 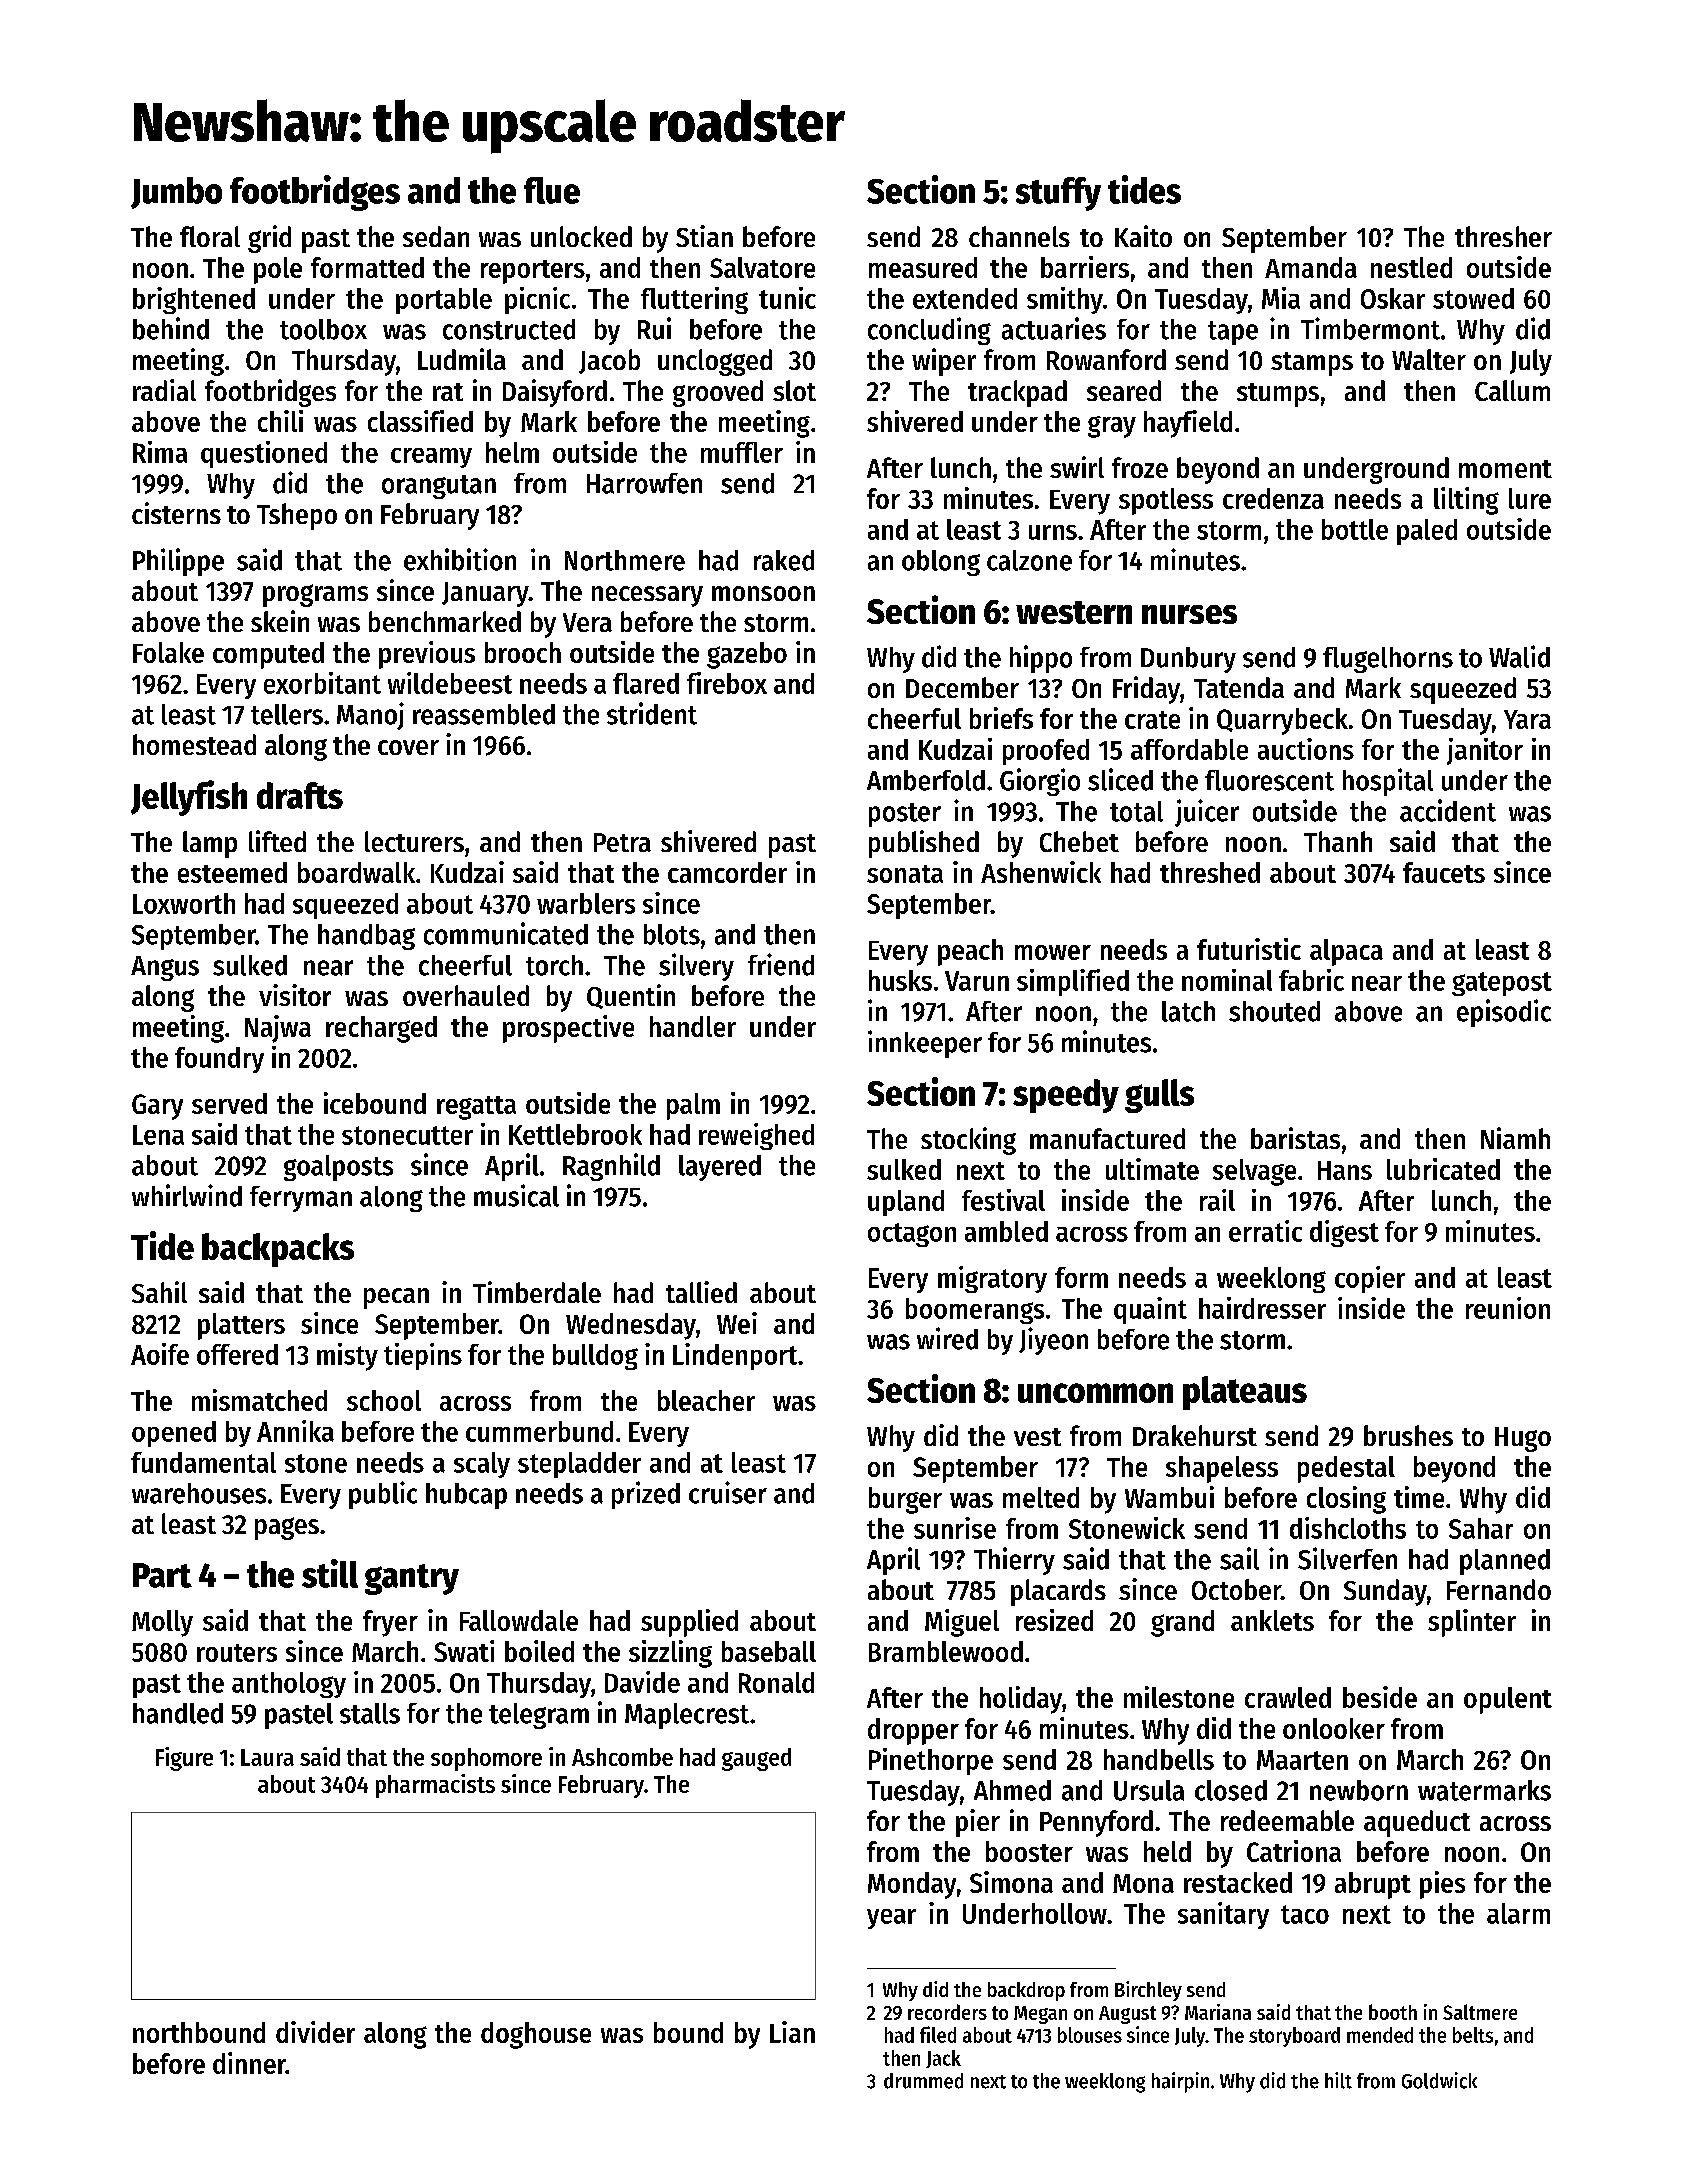 I want to click on stocking, so click(x=968, y=1141).
